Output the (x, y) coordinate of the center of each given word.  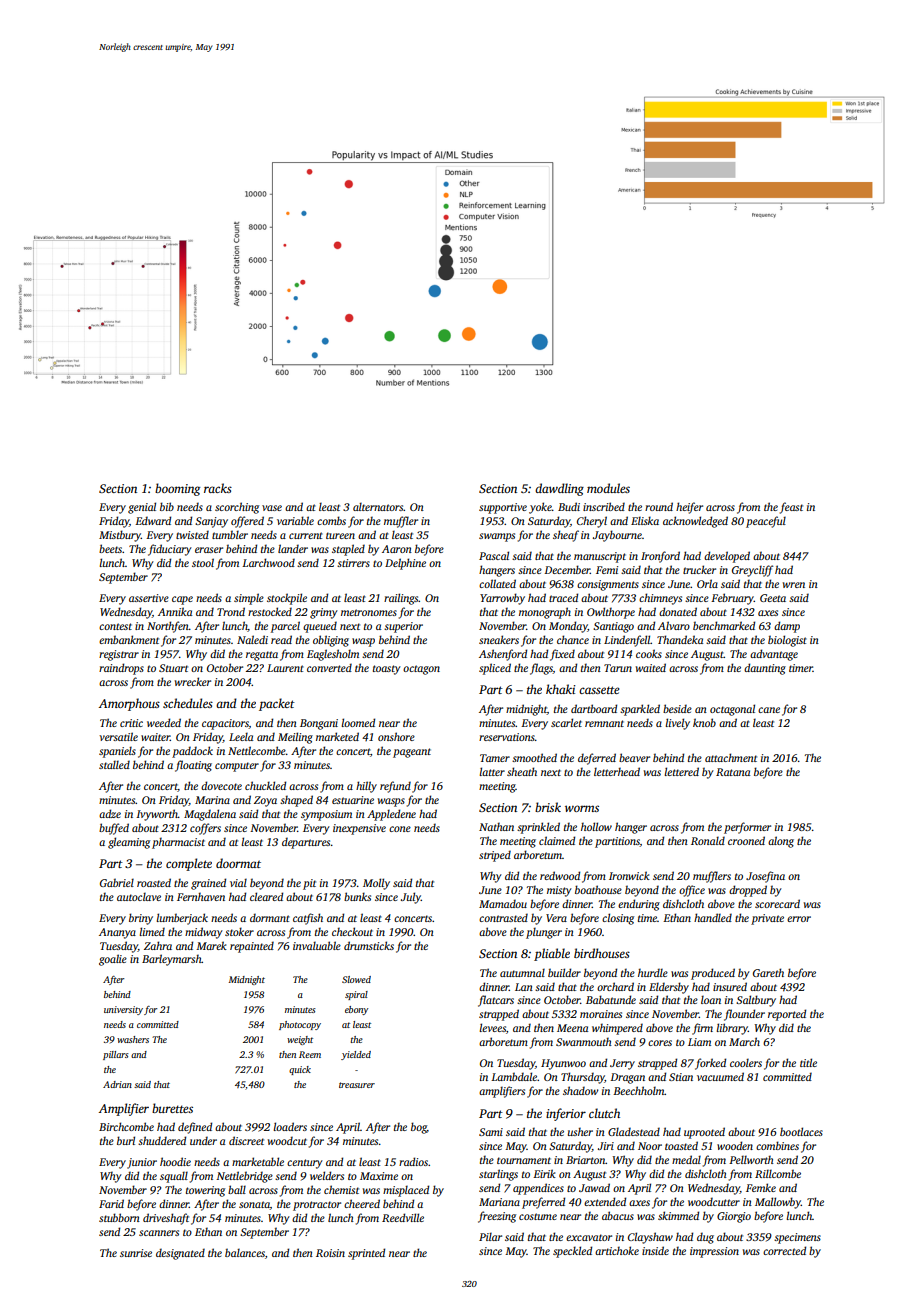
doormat (238, 863)
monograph (545, 613)
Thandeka (680, 639)
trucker (699, 569)
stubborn (119, 1217)
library (732, 1029)
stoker (239, 931)
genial (142, 508)
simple (249, 599)
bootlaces (801, 1131)
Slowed (356, 979)
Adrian (117, 1084)
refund (395, 787)
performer (747, 828)
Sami (491, 1132)
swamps (497, 537)
